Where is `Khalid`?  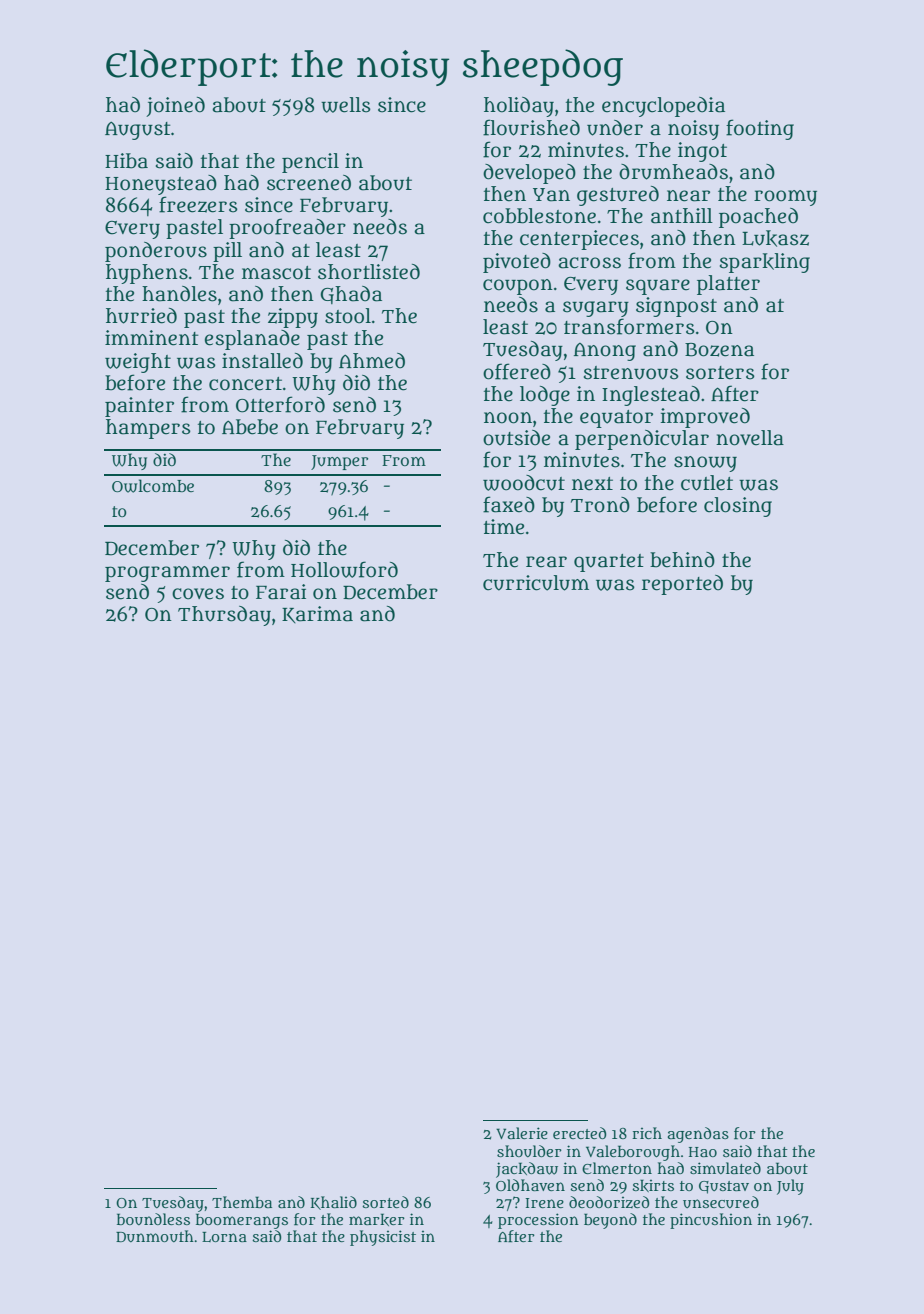 Khalid is located at coordinates (334, 1203).
